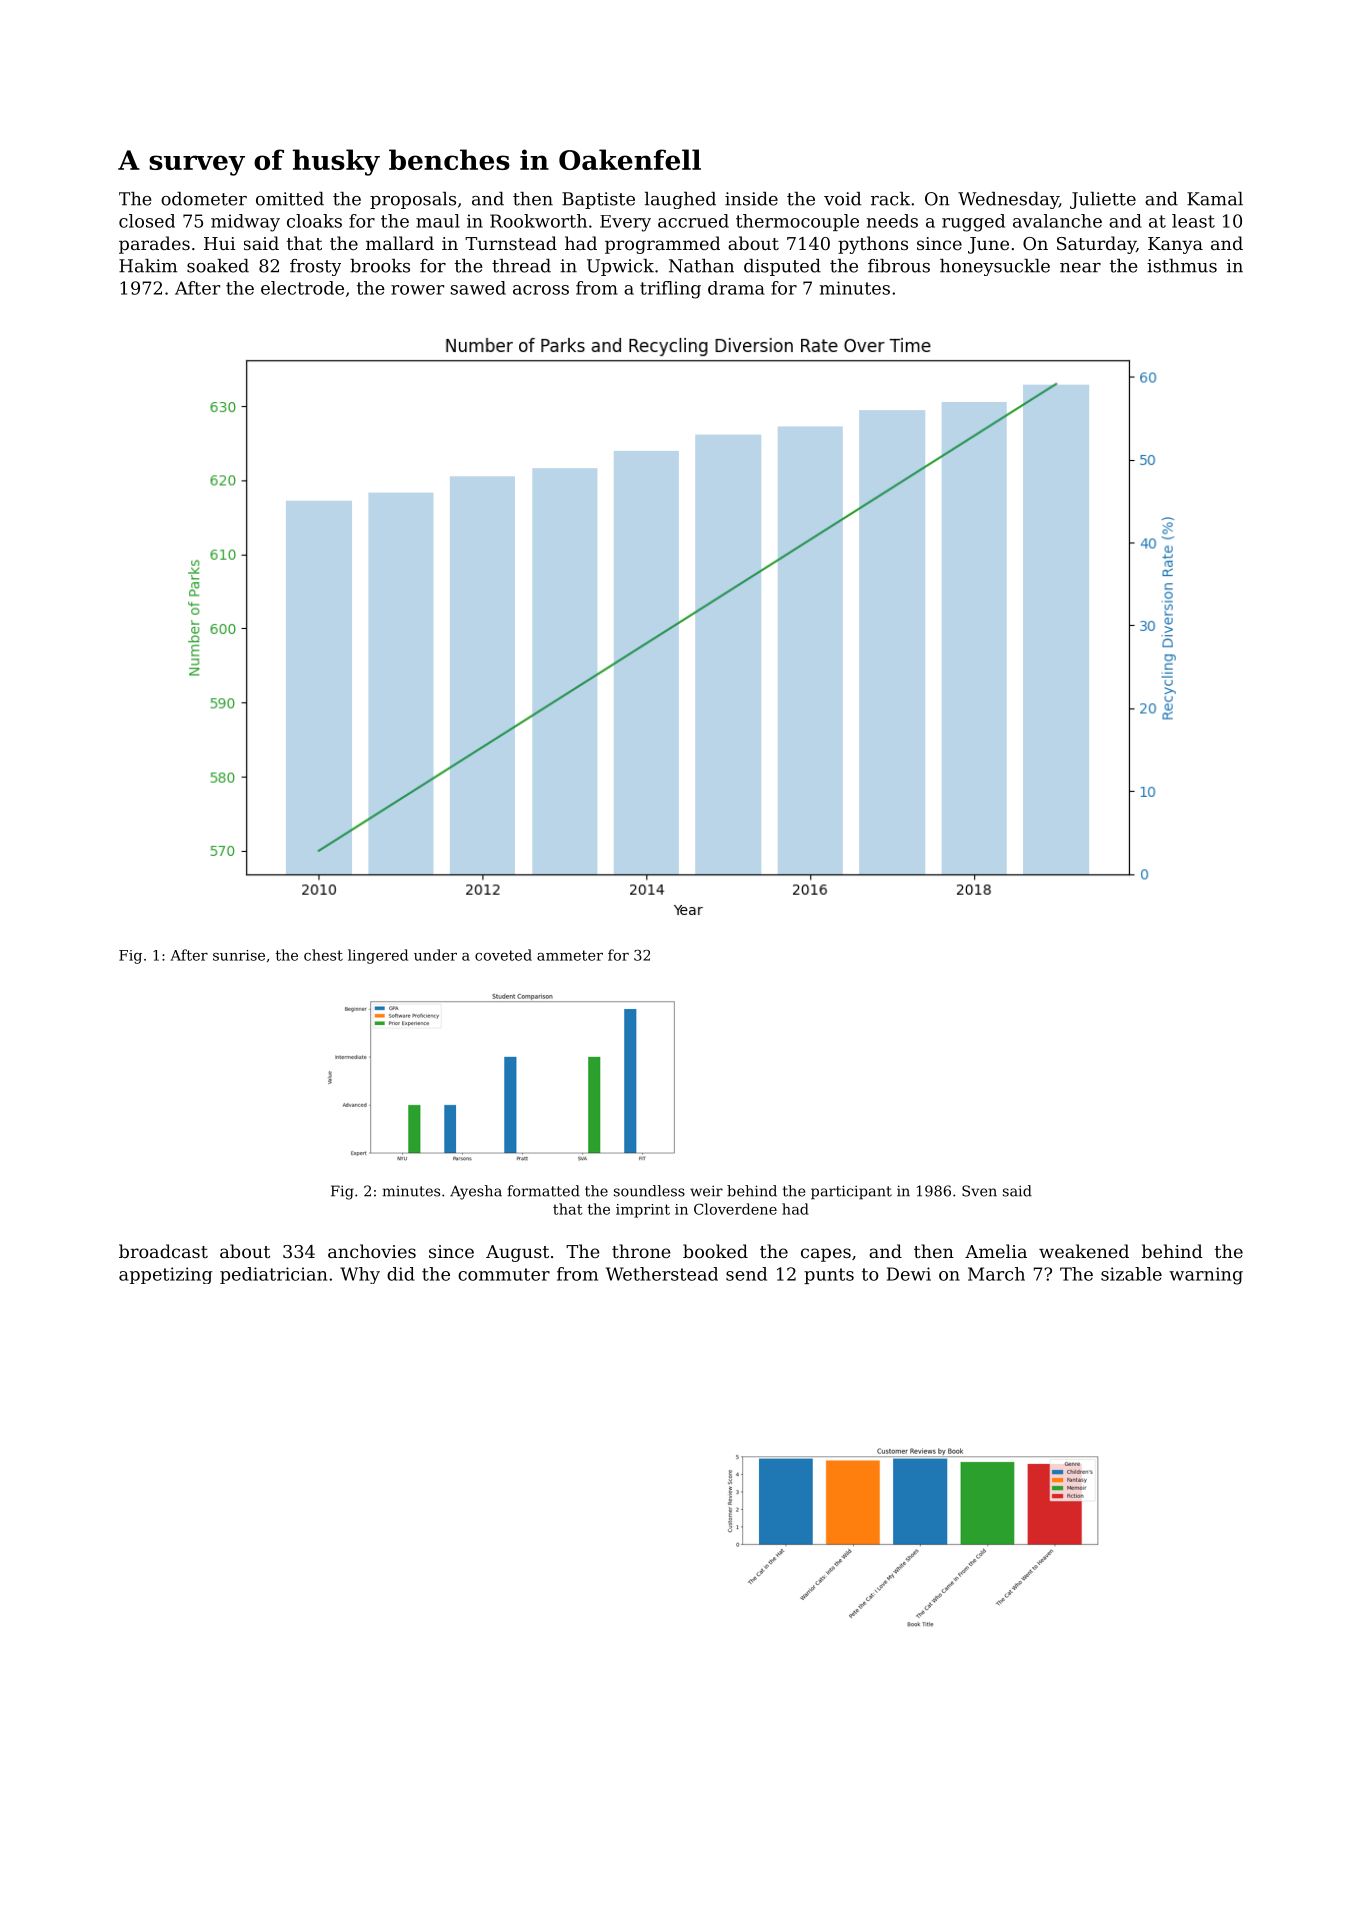 Image resolution: width=1362 pixels, height=1926 pixels. Describe the element at coordinates (323, 955) in the document. I see `chest` at that location.
